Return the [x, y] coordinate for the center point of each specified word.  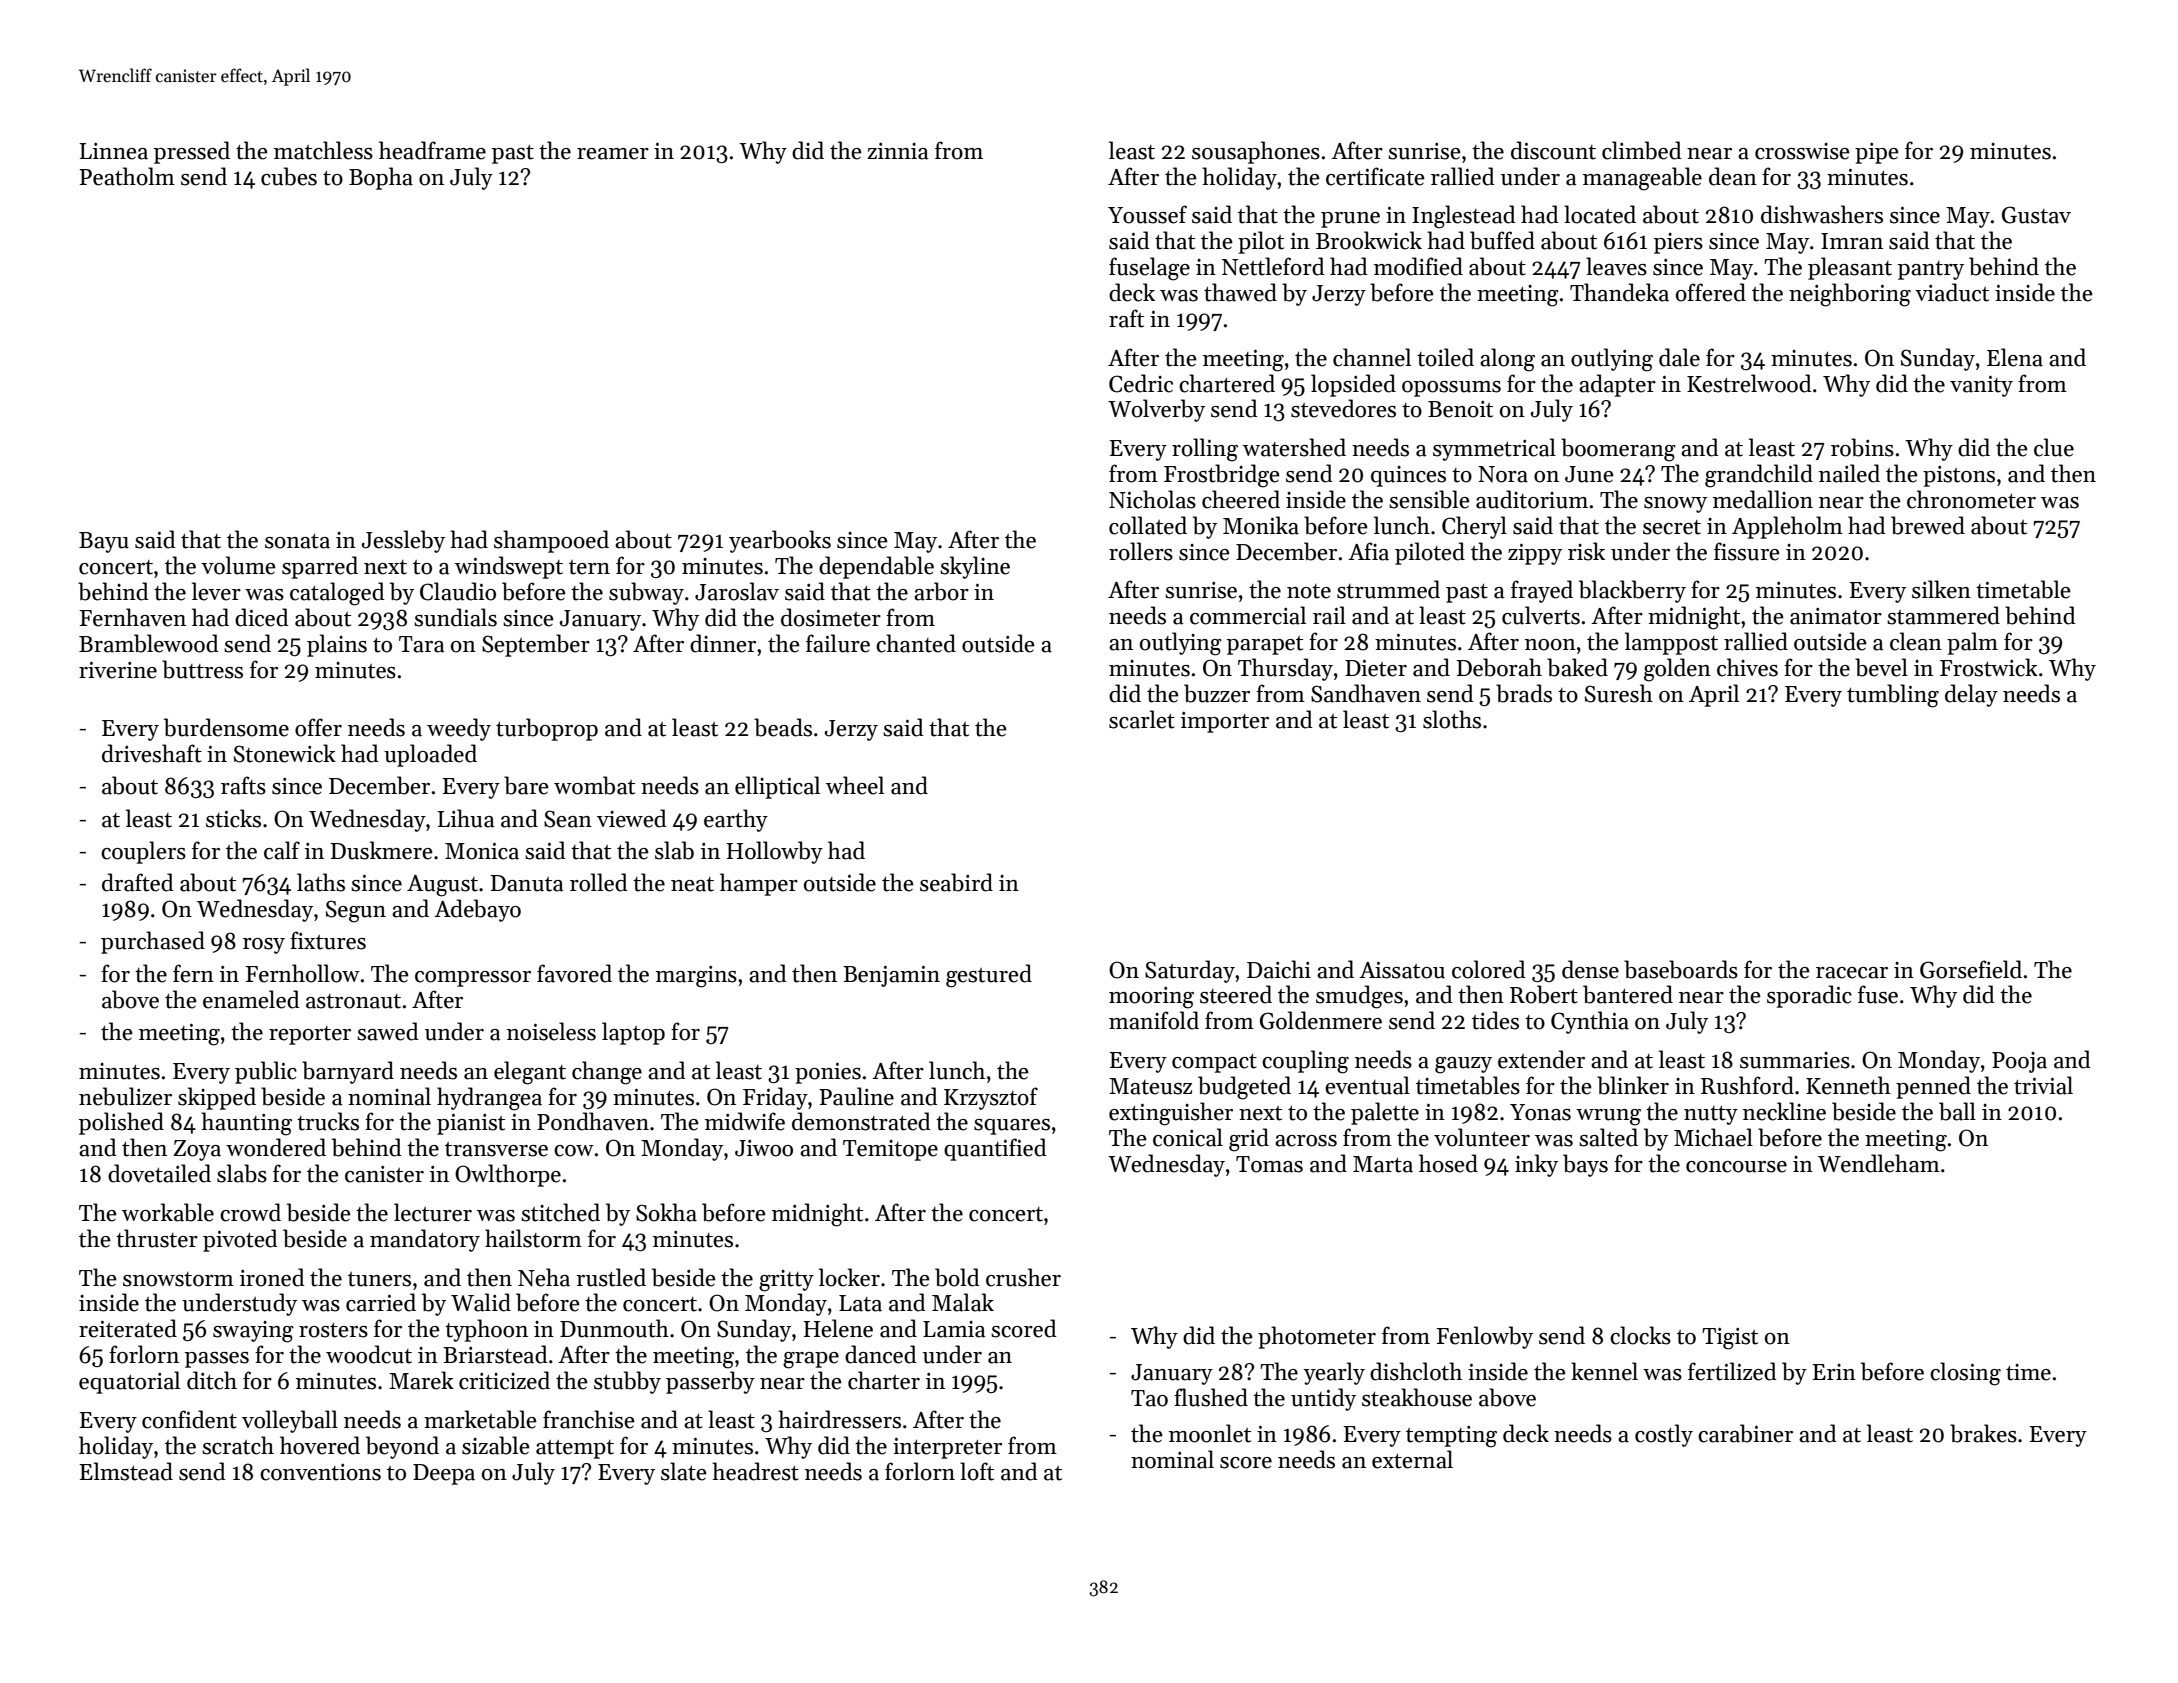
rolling [1205, 450]
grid [1249, 1140]
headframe [432, 150]
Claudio [458, 591]
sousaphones [1256, 152]
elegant [530, 1073]
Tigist [1730, 1339]
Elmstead [126, 1471]
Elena [2015, 357]
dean [1733, 176]
